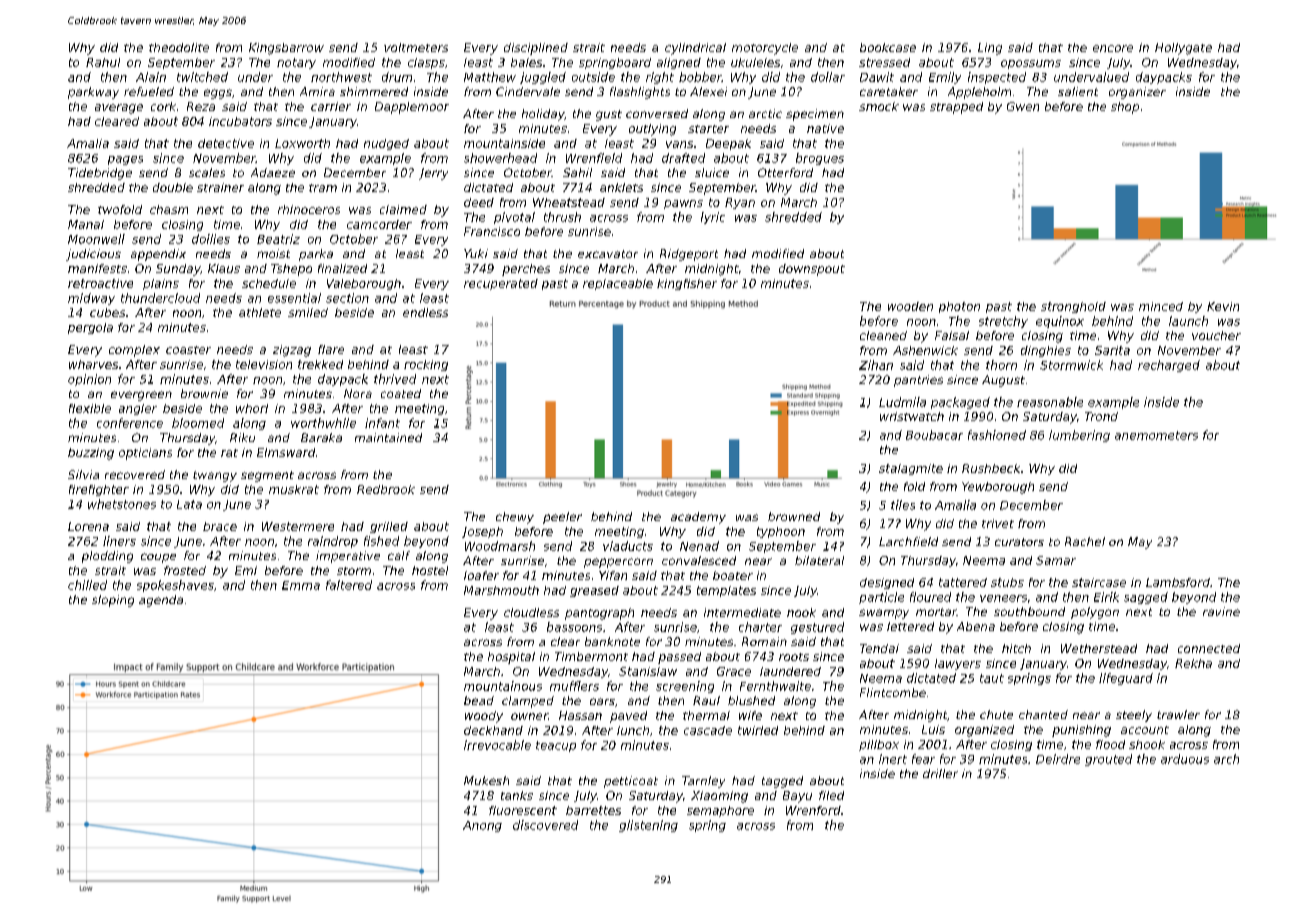  What do you see at coordinates (87, 585) in the screenshot?
I see `chilled` at bounding box center [87, 585].
